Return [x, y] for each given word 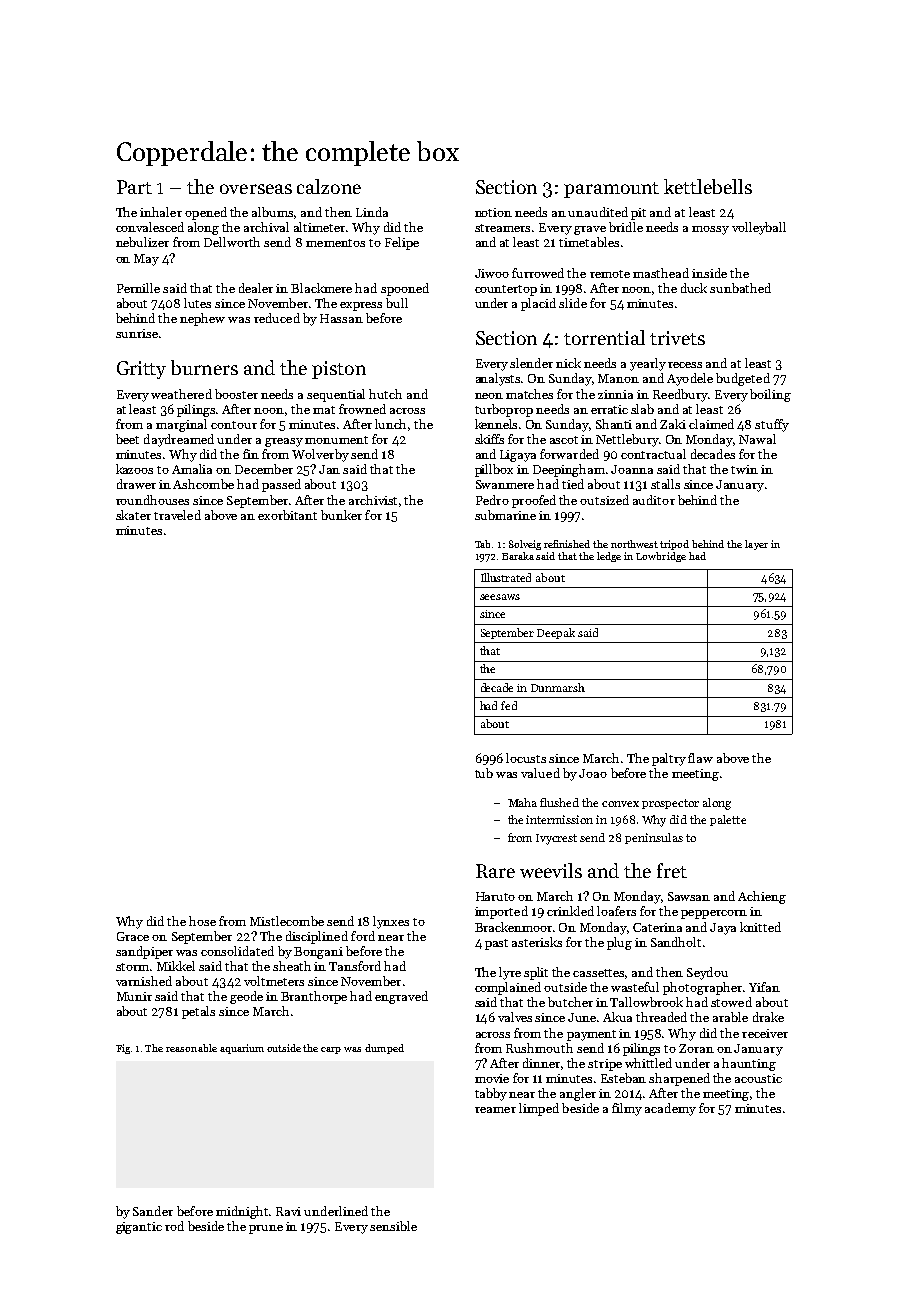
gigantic [139, 1228]
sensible [393, 1226]
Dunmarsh [558, 687]
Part [134, 187]
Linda [372, 212]
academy [670, 1109]
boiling [770, 395]
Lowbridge [661, 557]
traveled [177, 515]
